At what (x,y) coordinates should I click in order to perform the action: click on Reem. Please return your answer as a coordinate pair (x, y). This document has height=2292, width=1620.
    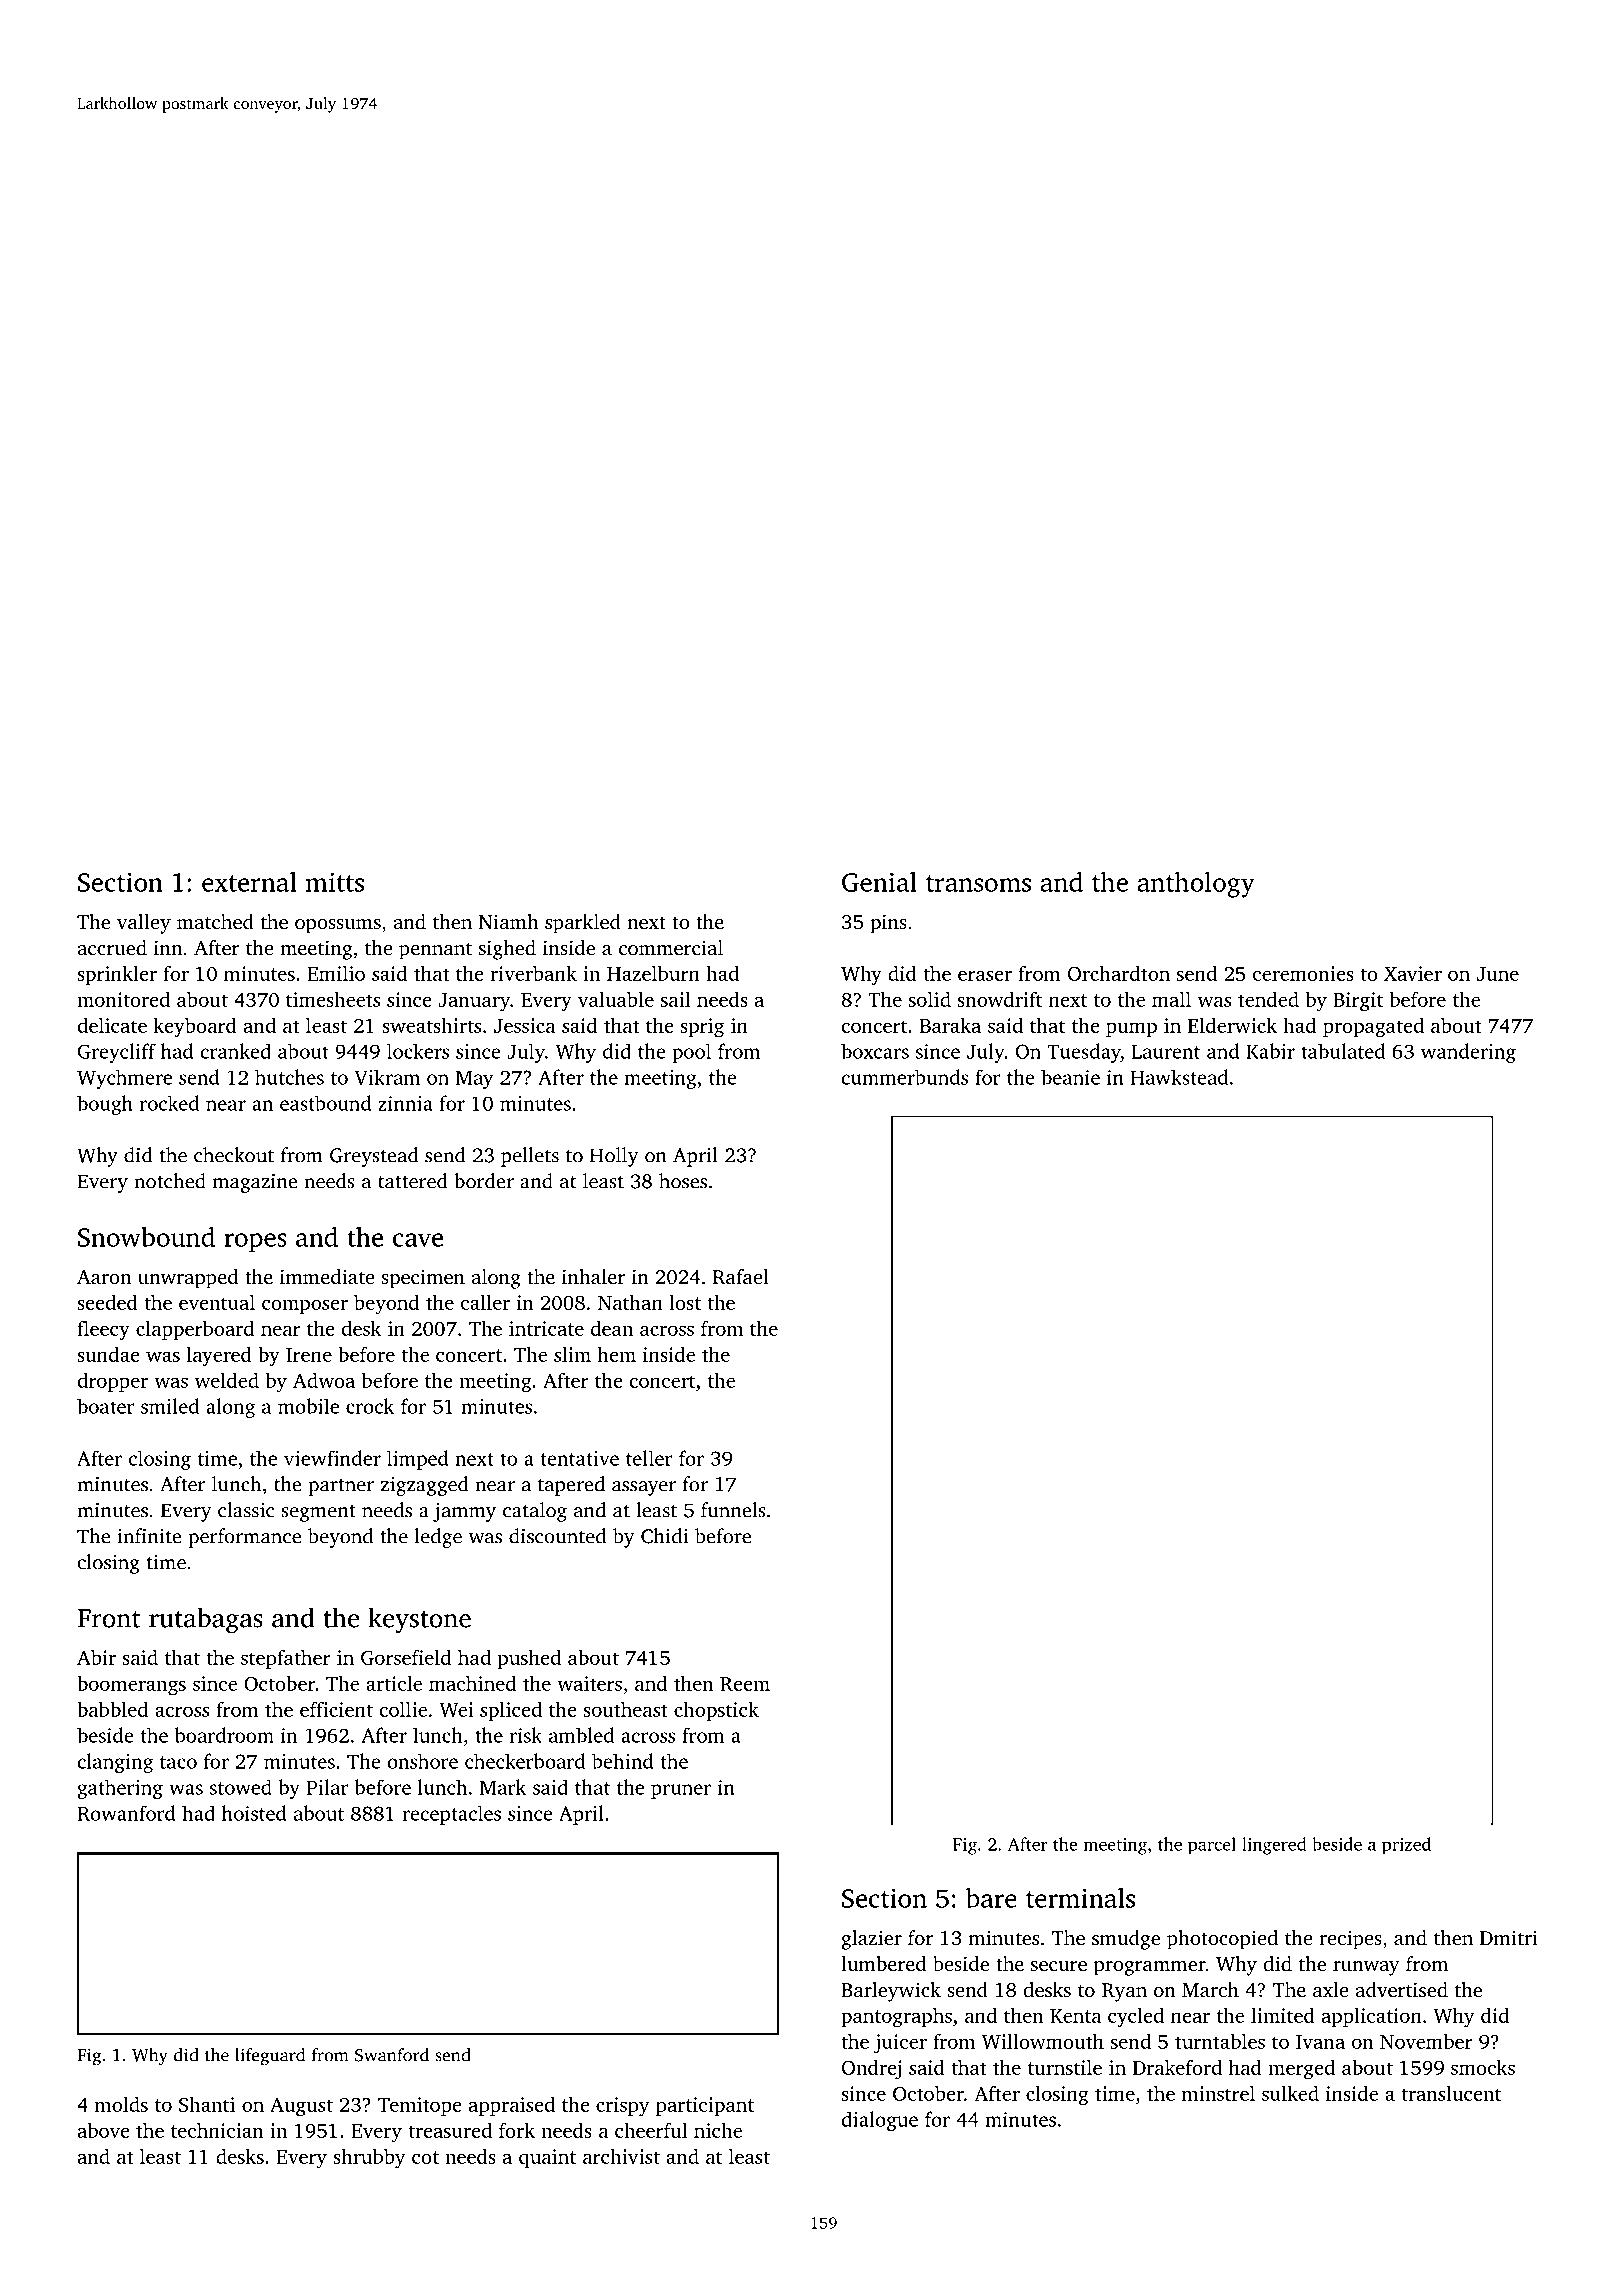
    Looking at the image, I should click on (745, 1684).
